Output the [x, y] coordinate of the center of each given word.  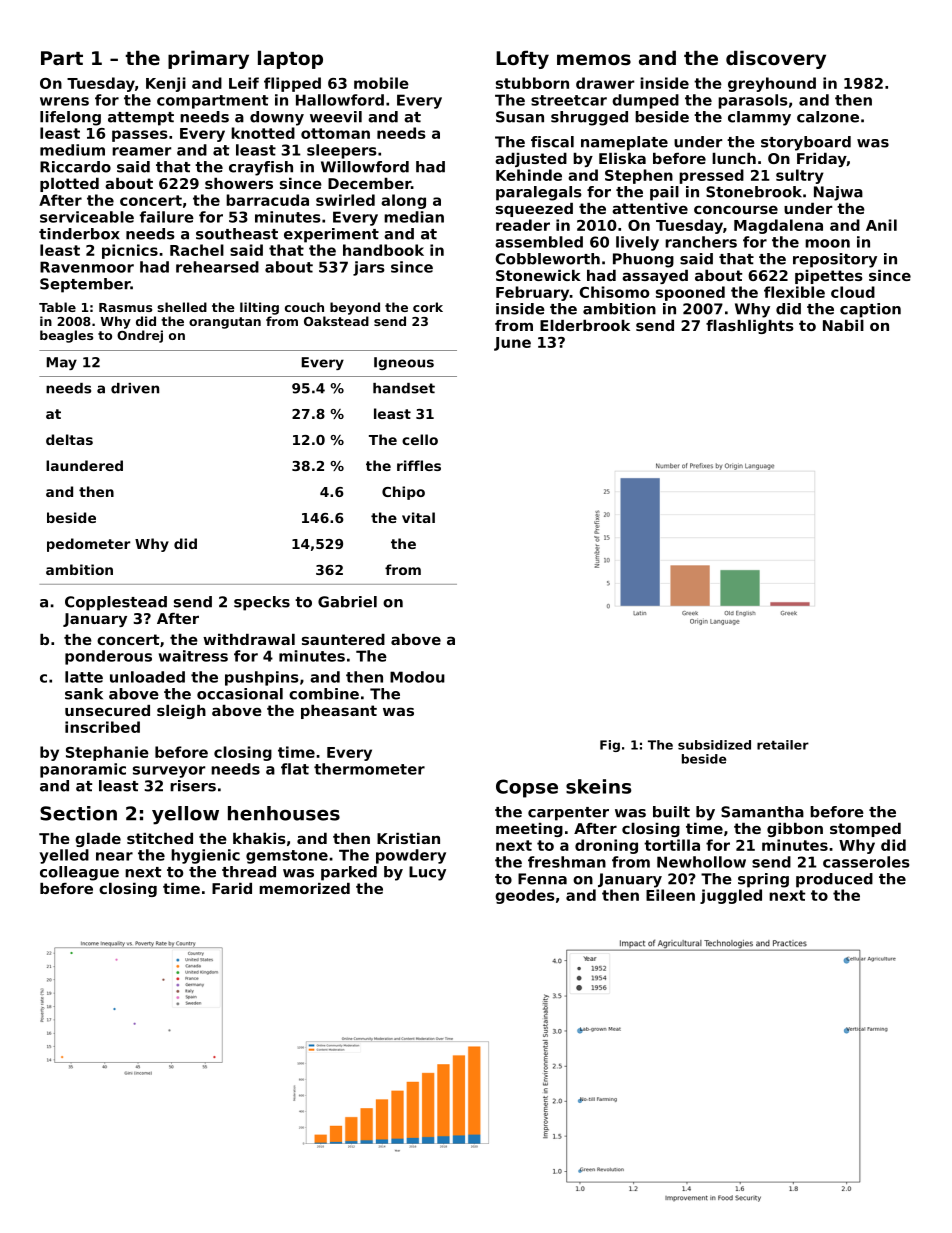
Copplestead [116, 603]
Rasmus [125, 307]
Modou [417, 677]
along [403, 201]
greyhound [772, 84]
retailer [783, 745]
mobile [381, 83]
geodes [525, 896]
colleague [79, 873]
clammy [759, 118]
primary [208, 59]
